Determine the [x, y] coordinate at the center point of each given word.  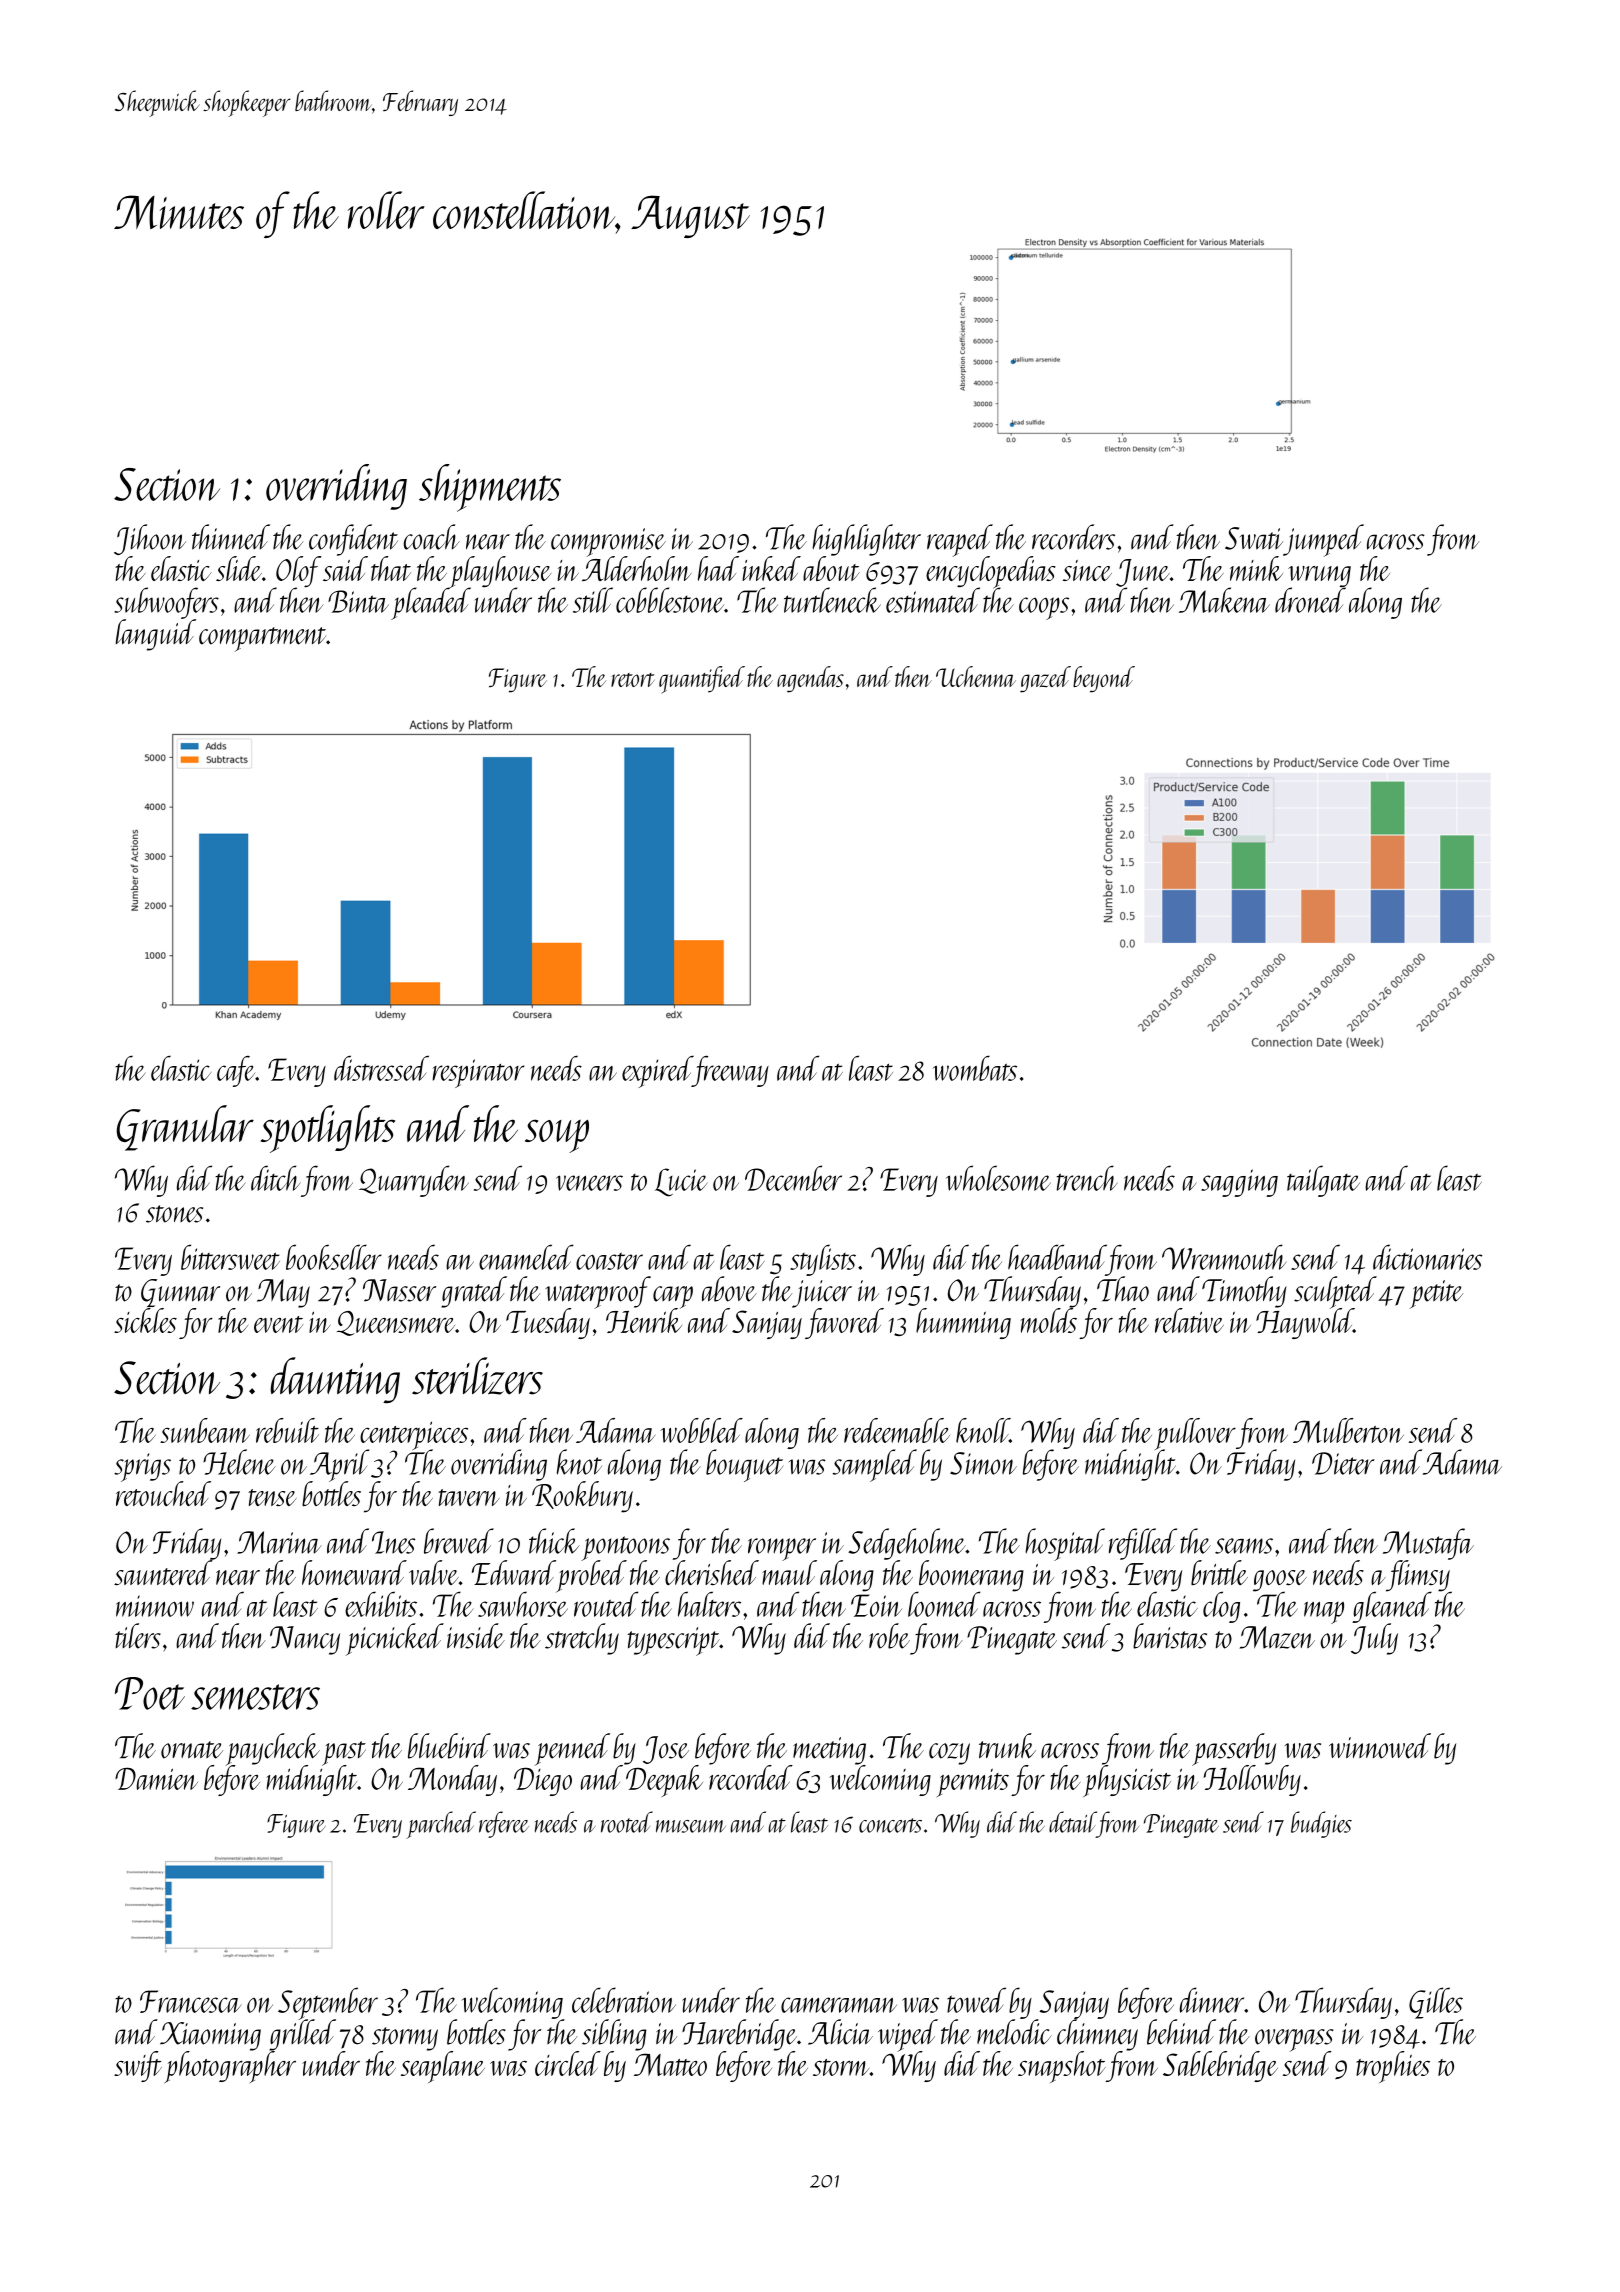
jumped [1323, 540]
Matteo [670, 2064]
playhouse [501, 572]
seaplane [443, 2067]
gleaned [1392, 1607]
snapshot [1062, 2067]
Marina [279, 1542]
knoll [983, 1430]
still [593, 600]
